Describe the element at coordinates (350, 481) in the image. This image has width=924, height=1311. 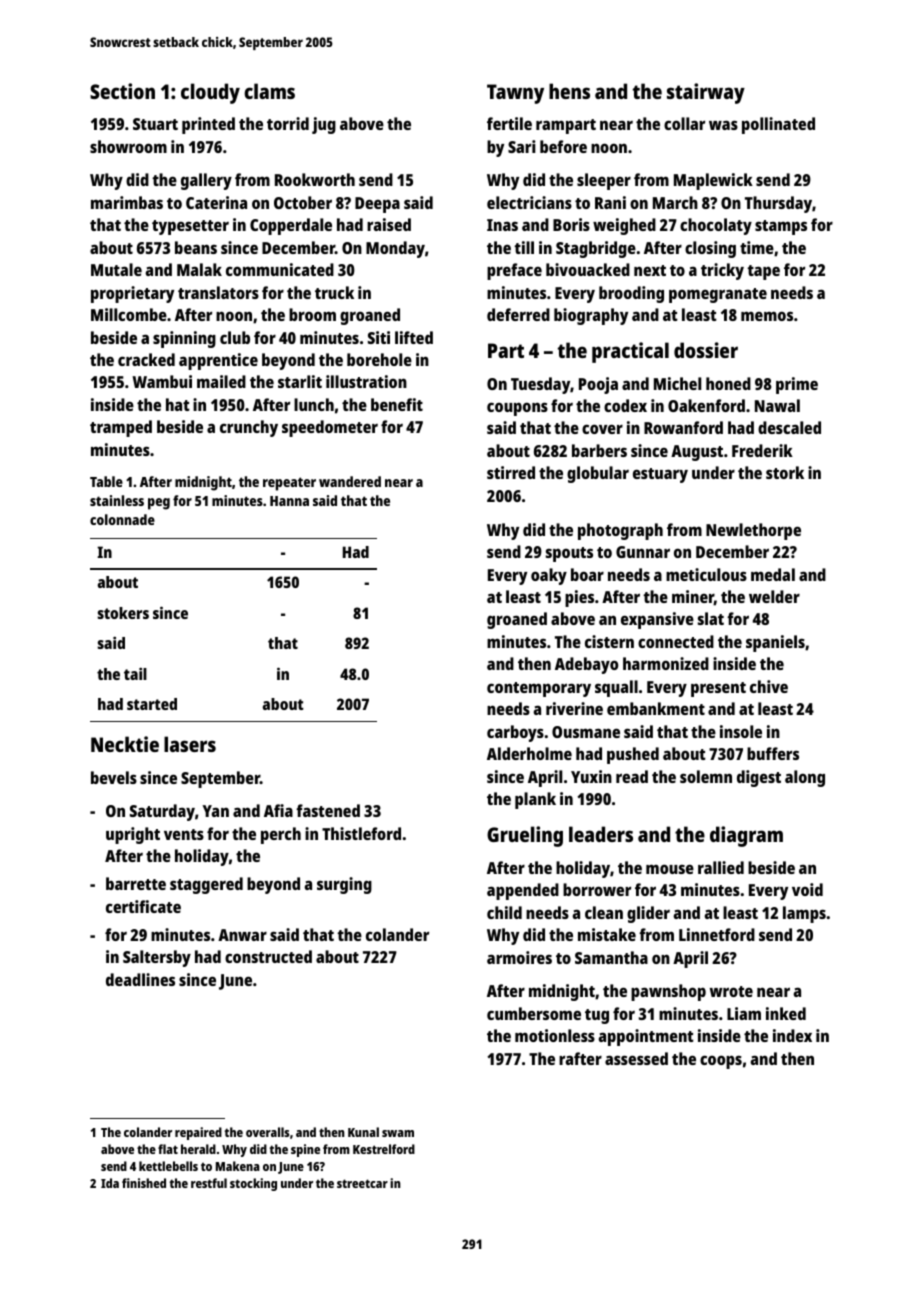
I see `wandered` at that location.
